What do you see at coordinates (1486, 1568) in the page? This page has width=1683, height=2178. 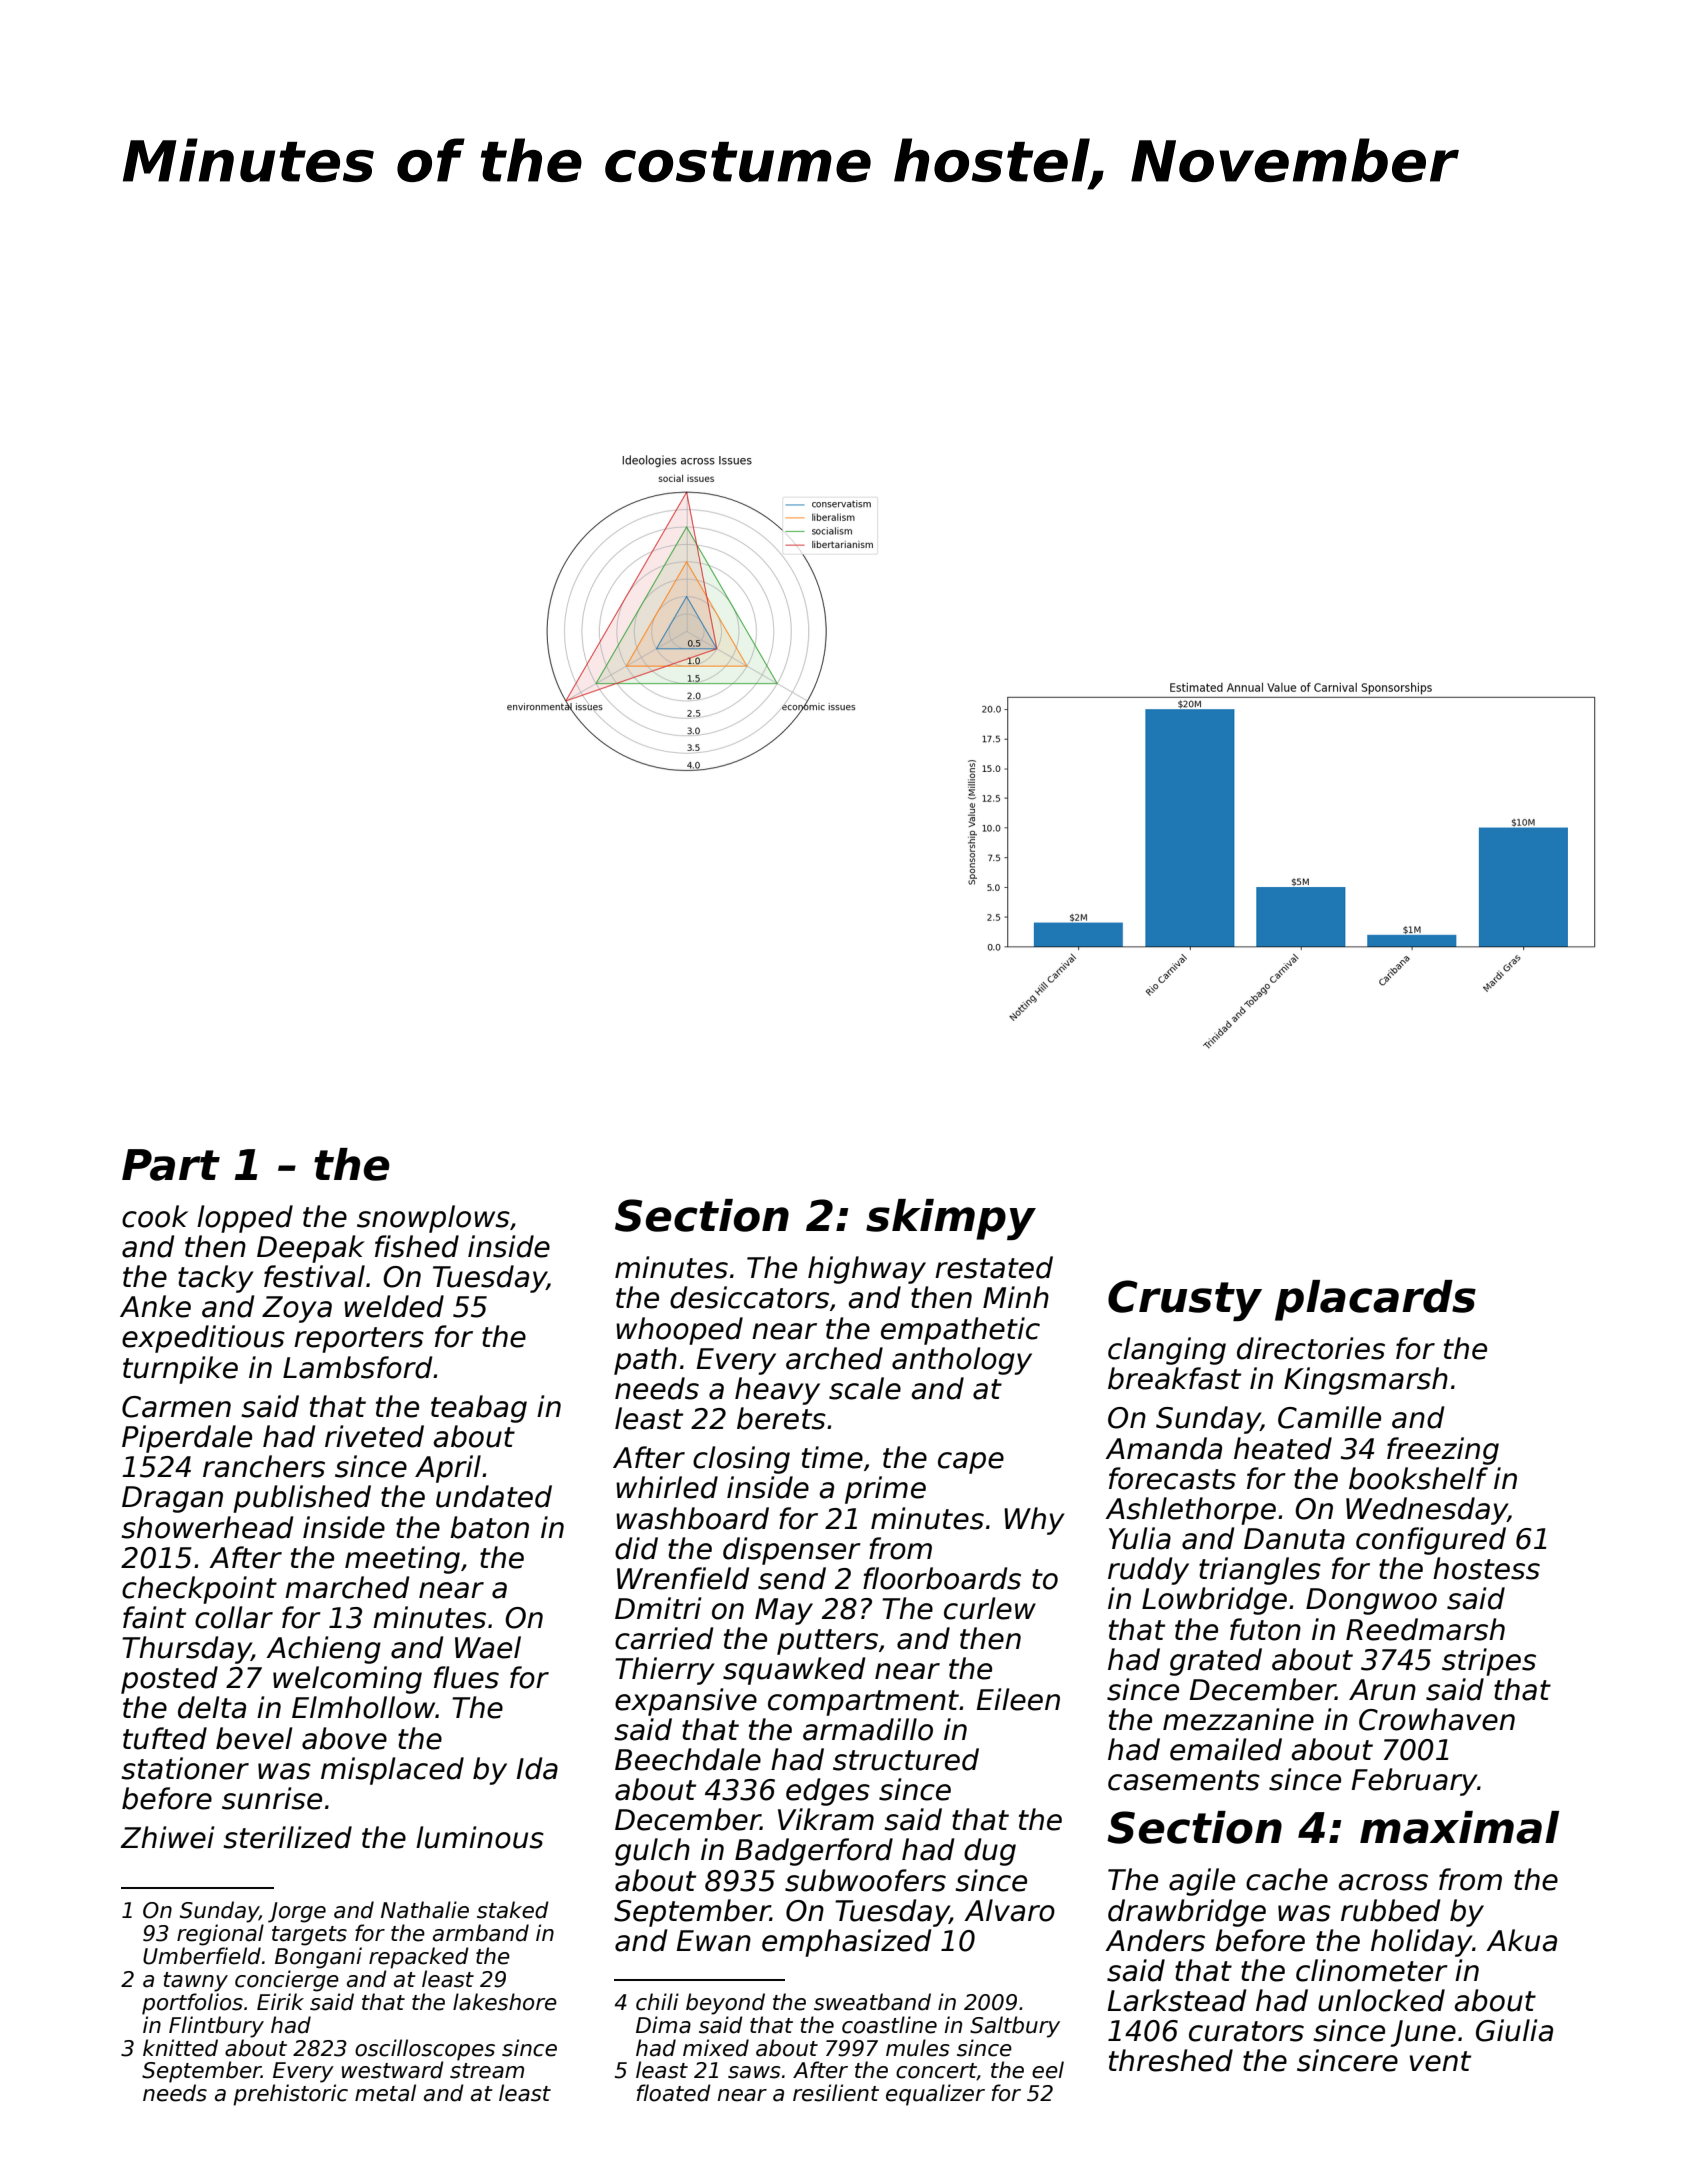 I see `hostess` at bounding box center [1486, 1568].
